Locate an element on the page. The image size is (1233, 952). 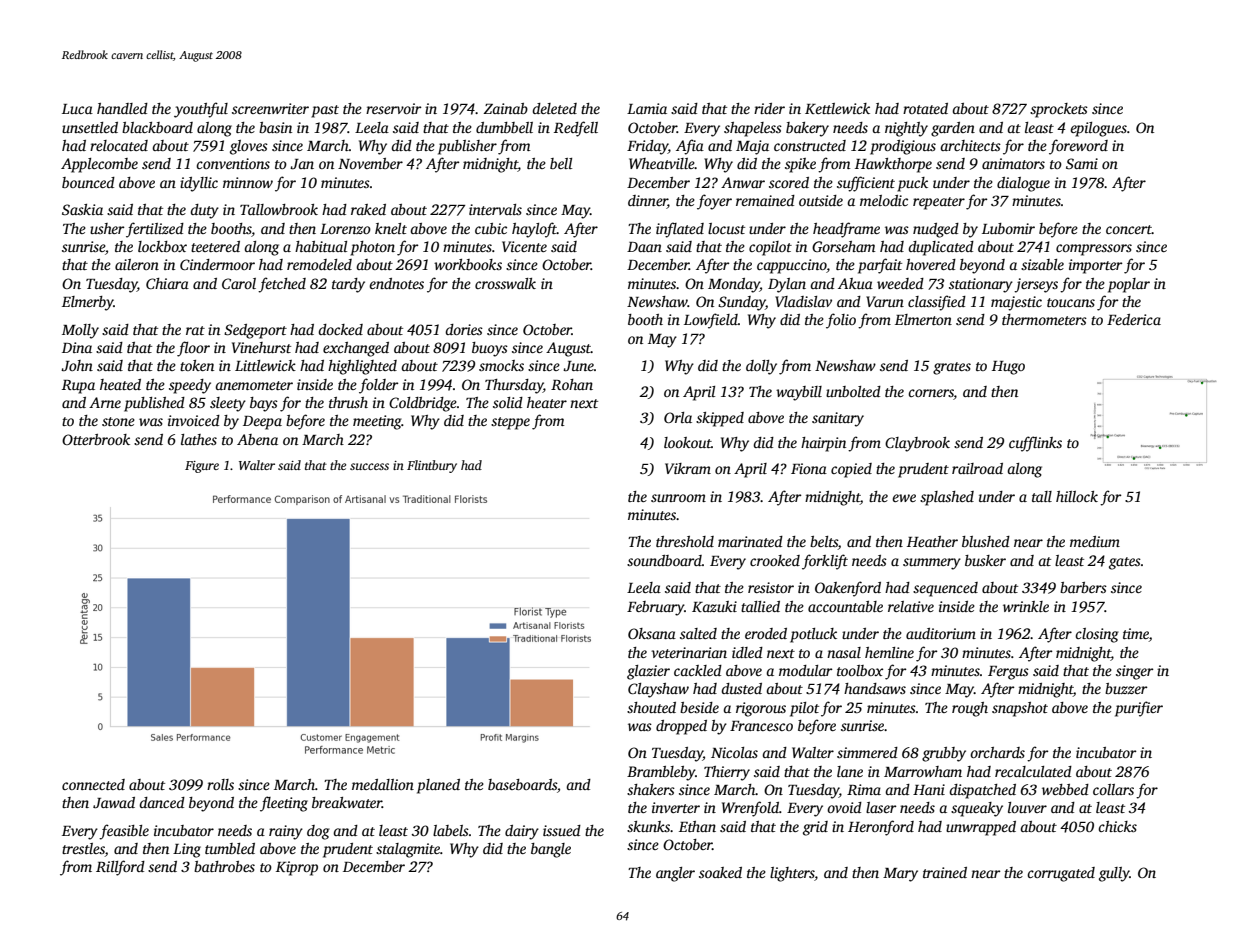
issued is located at coordinates (562, 830).
